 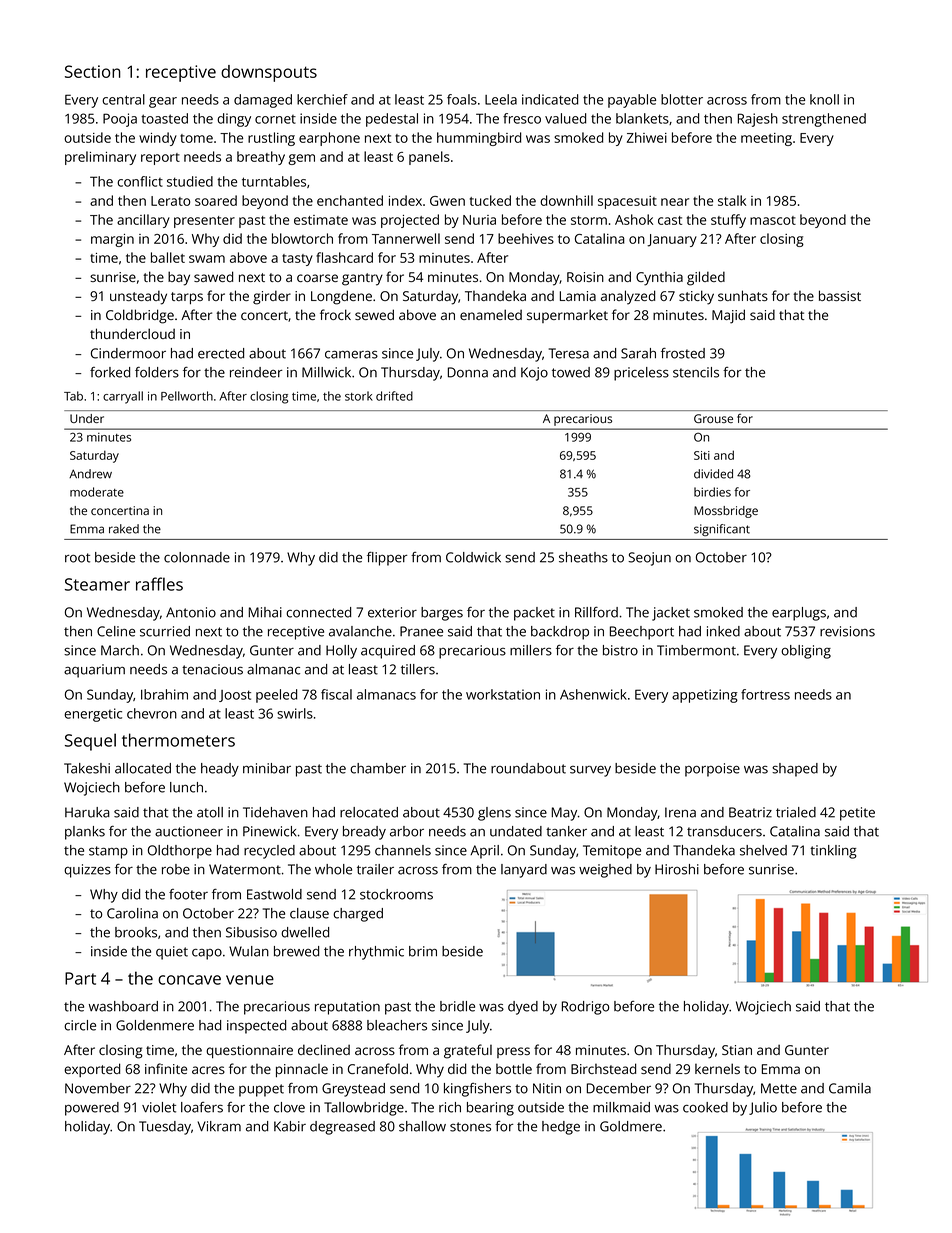 What do you see at coordinates (87, 768) in the image?
I see `Takeshi` at bounding box center [87, 768].
